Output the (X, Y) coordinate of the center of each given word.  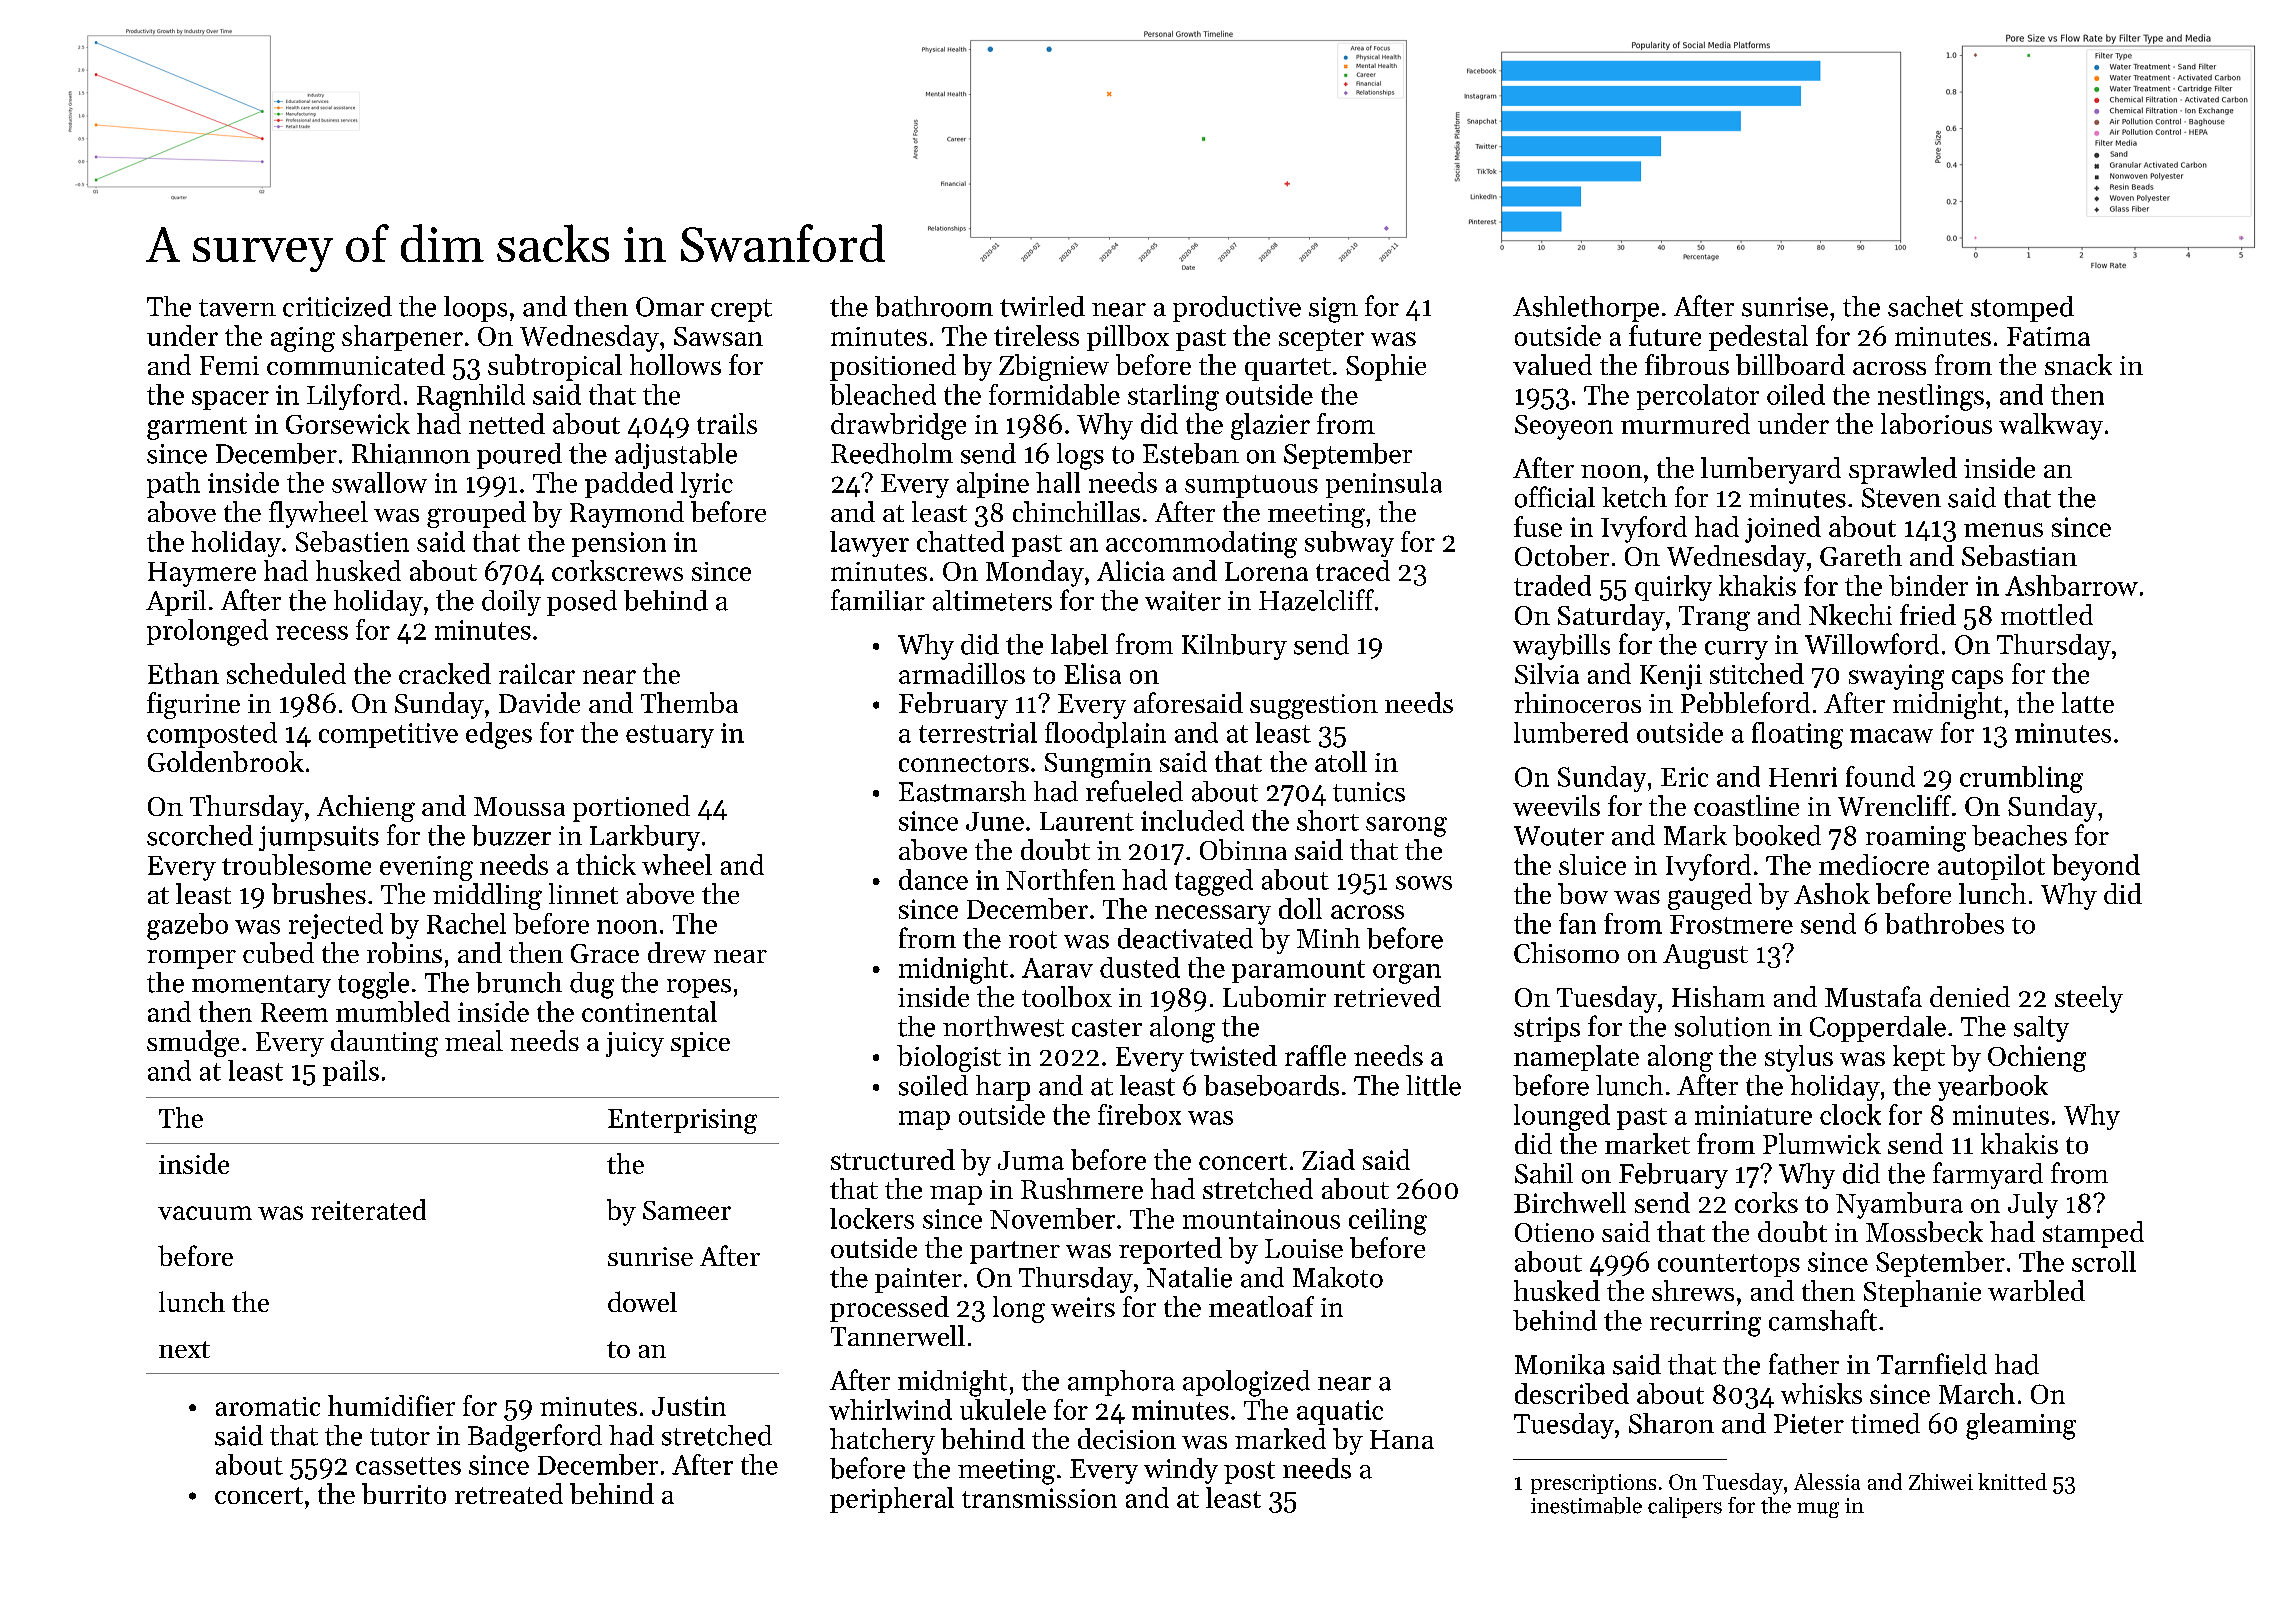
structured (893, 1159)
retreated (509, 1493)
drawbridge (898, 426)
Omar (670, 307)
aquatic (1340, 1412)
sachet (1925, 306)
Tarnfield (1932, 1364)
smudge (193, 1043)
